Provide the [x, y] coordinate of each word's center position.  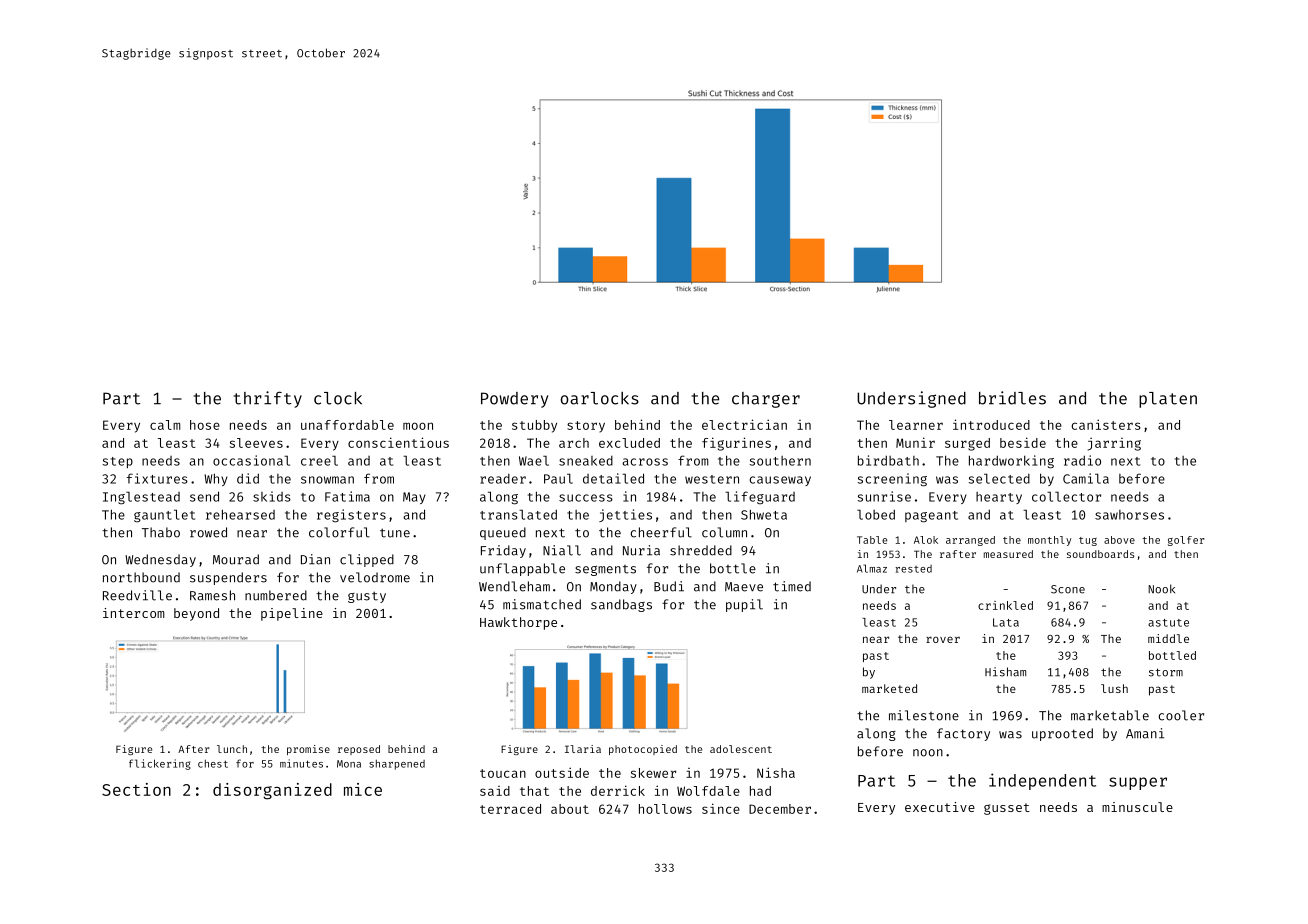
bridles [1012, 398]
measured [1008, 554]
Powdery [514, 400]
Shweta [764, 514]
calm [165, 425]
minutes [301, 763]
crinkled [1005, 605]
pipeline [292, 614]
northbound [141, 577]
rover [943, 639]
